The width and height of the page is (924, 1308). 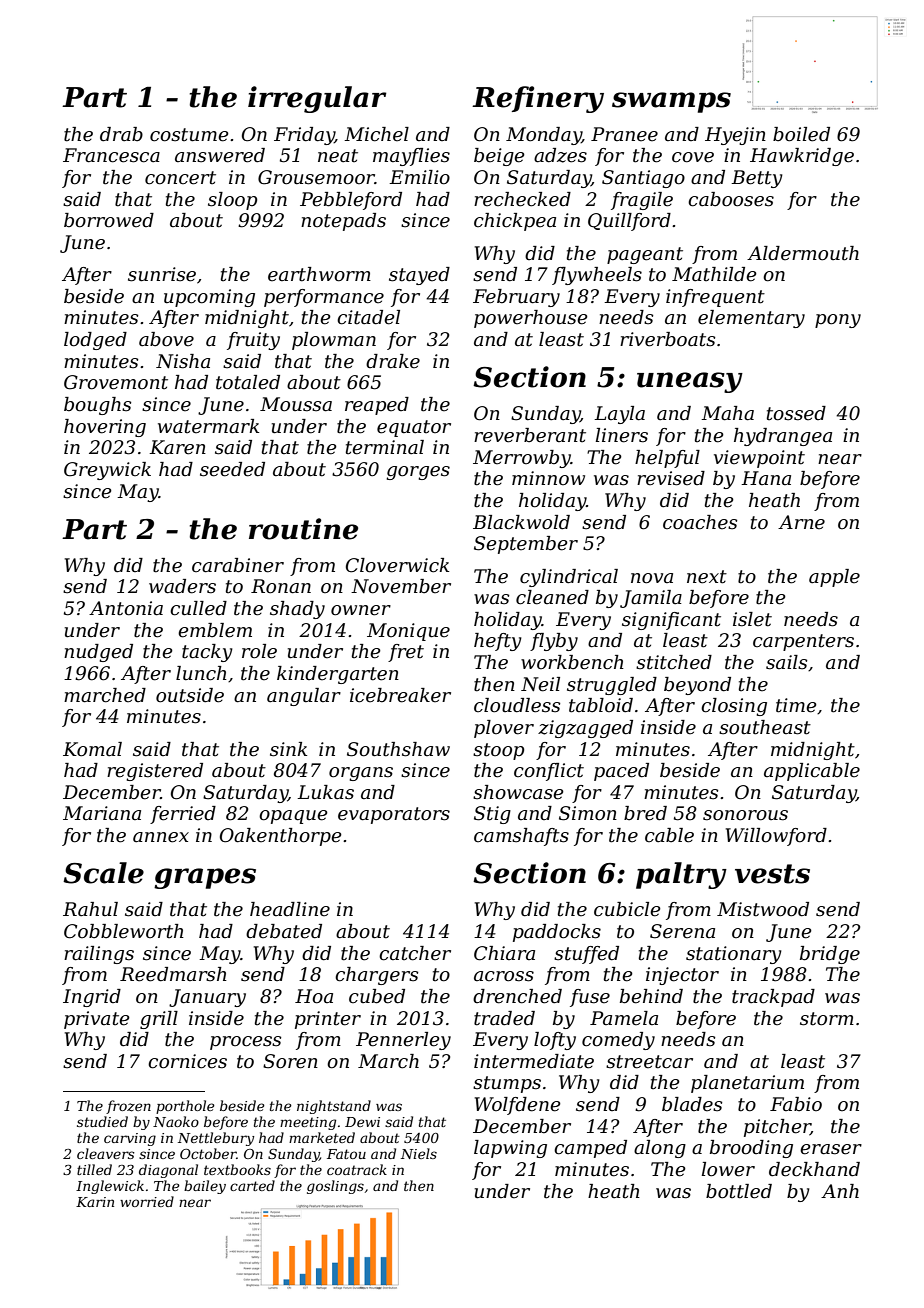 What do you see at coordinates (739, 1191) in the page?
I see `bottled` at bounding box center [739, 1191].
